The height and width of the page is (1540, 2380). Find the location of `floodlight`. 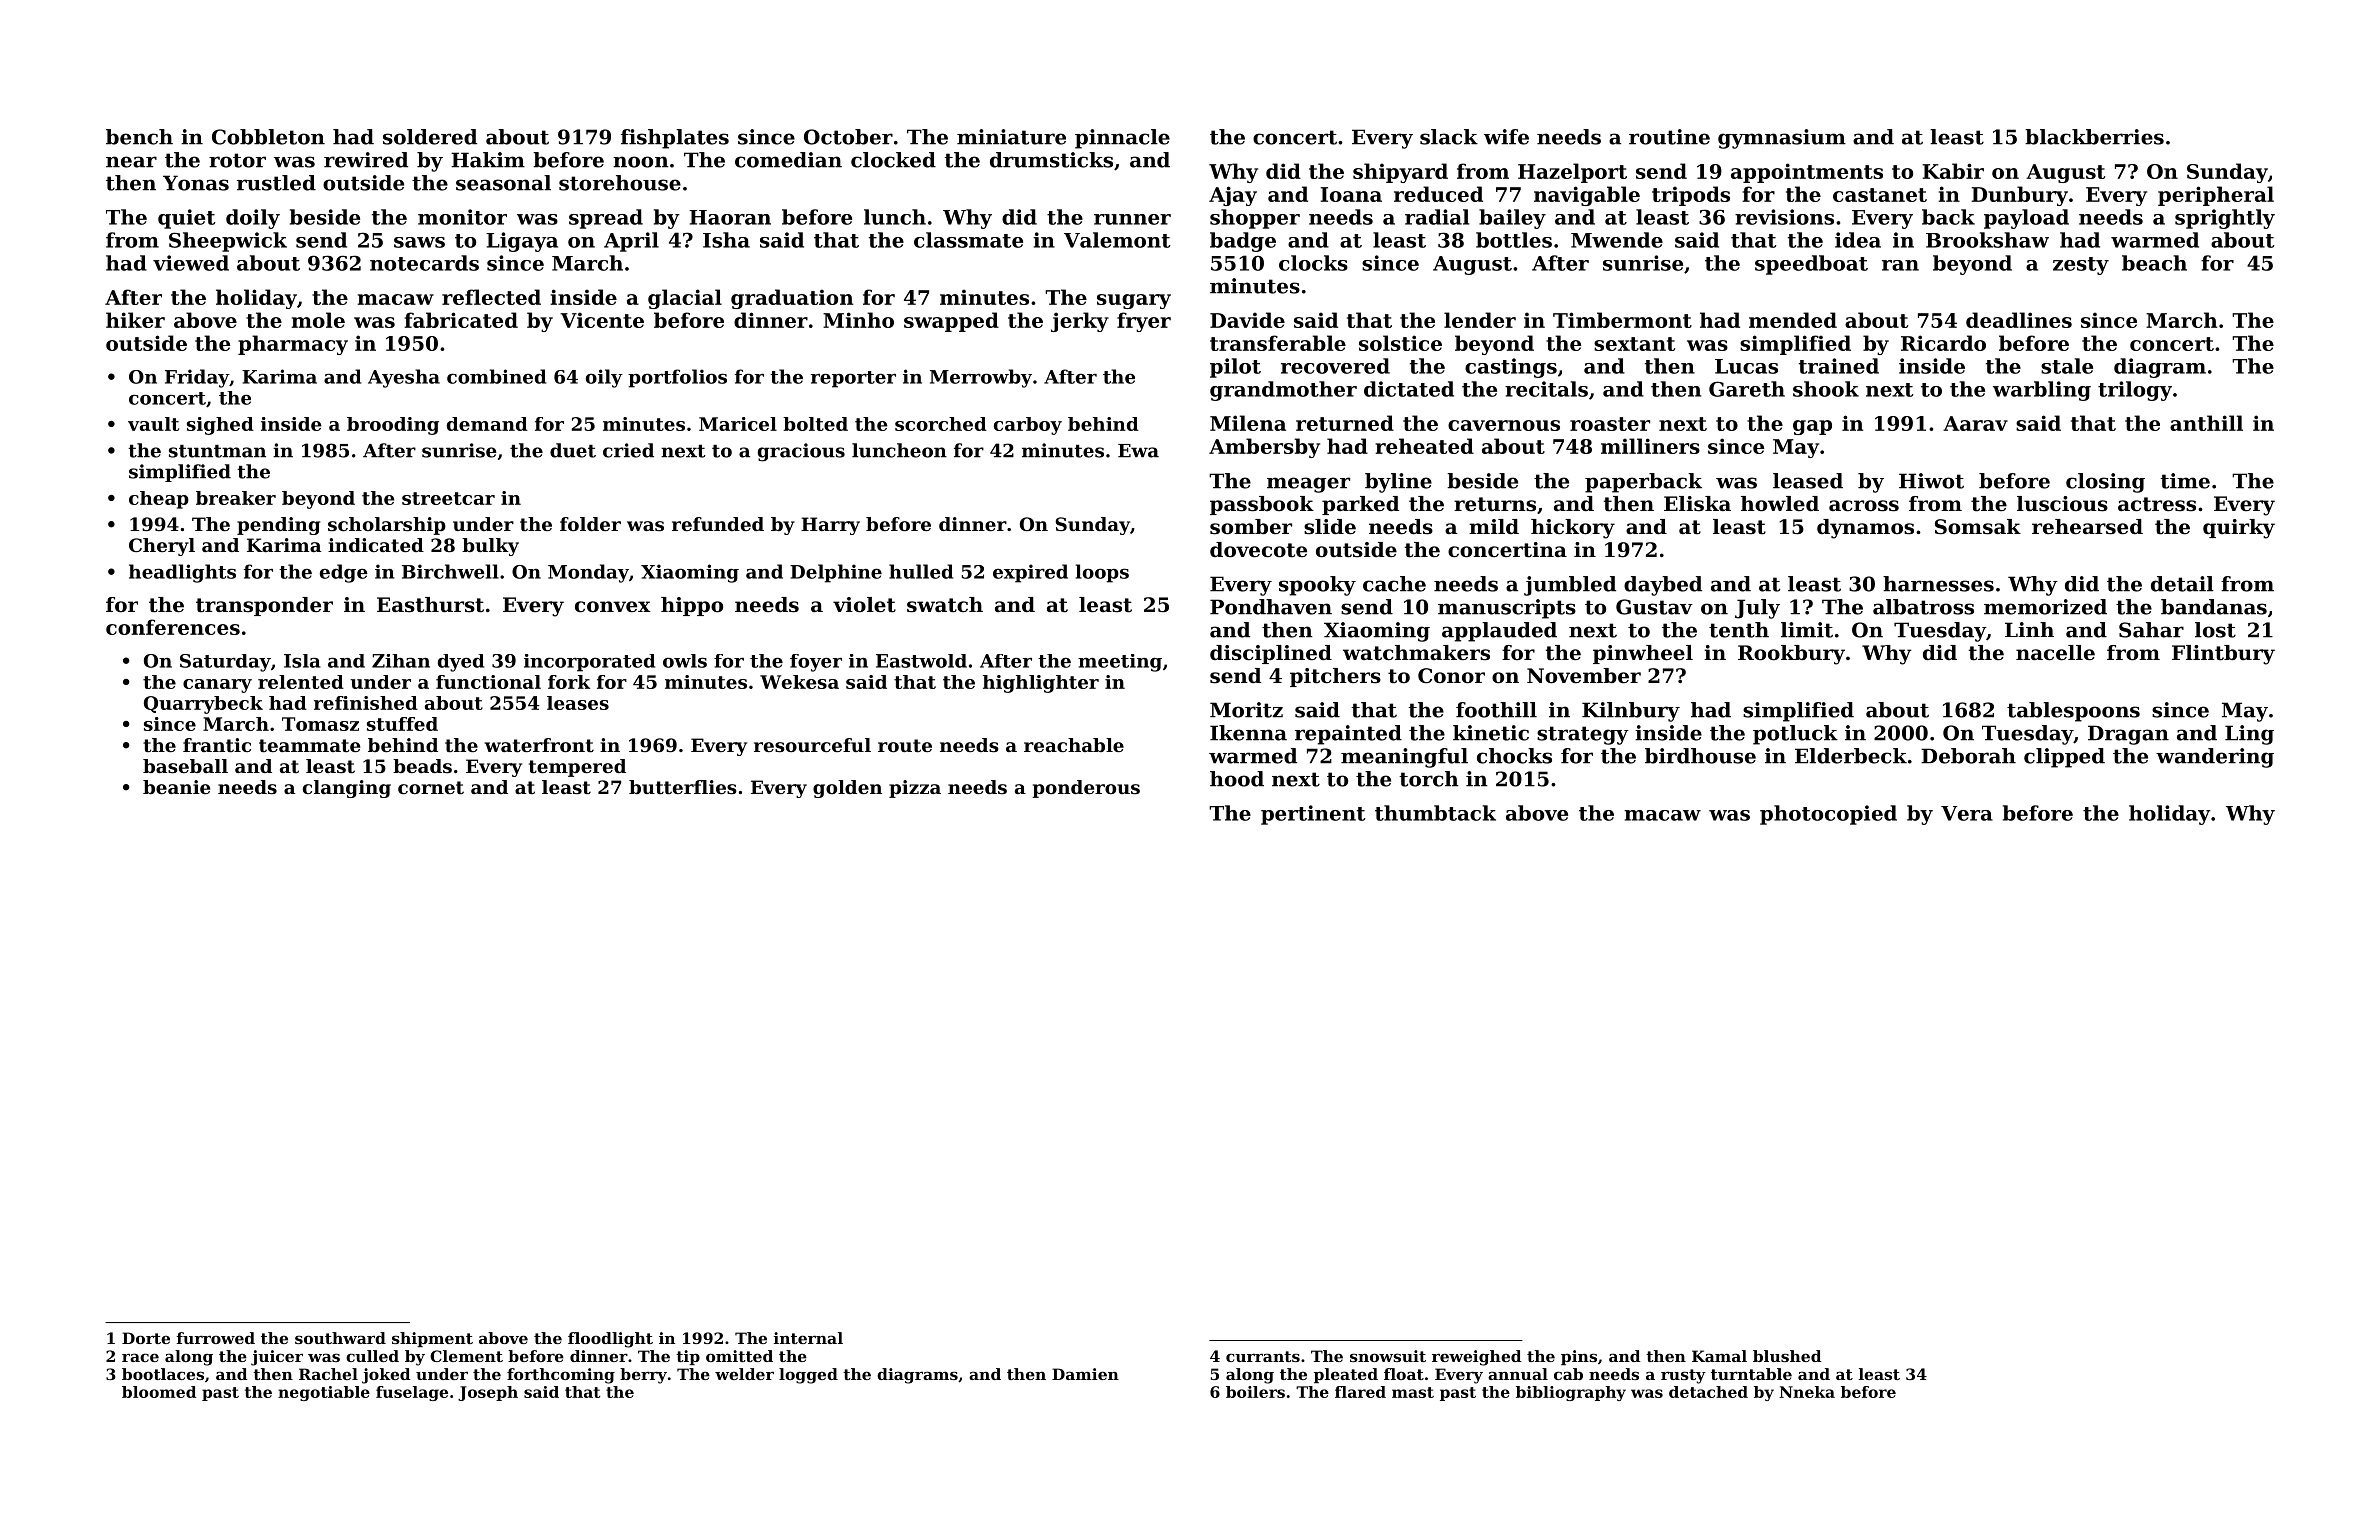

floodlight is located at coordinates (610, 1340).
